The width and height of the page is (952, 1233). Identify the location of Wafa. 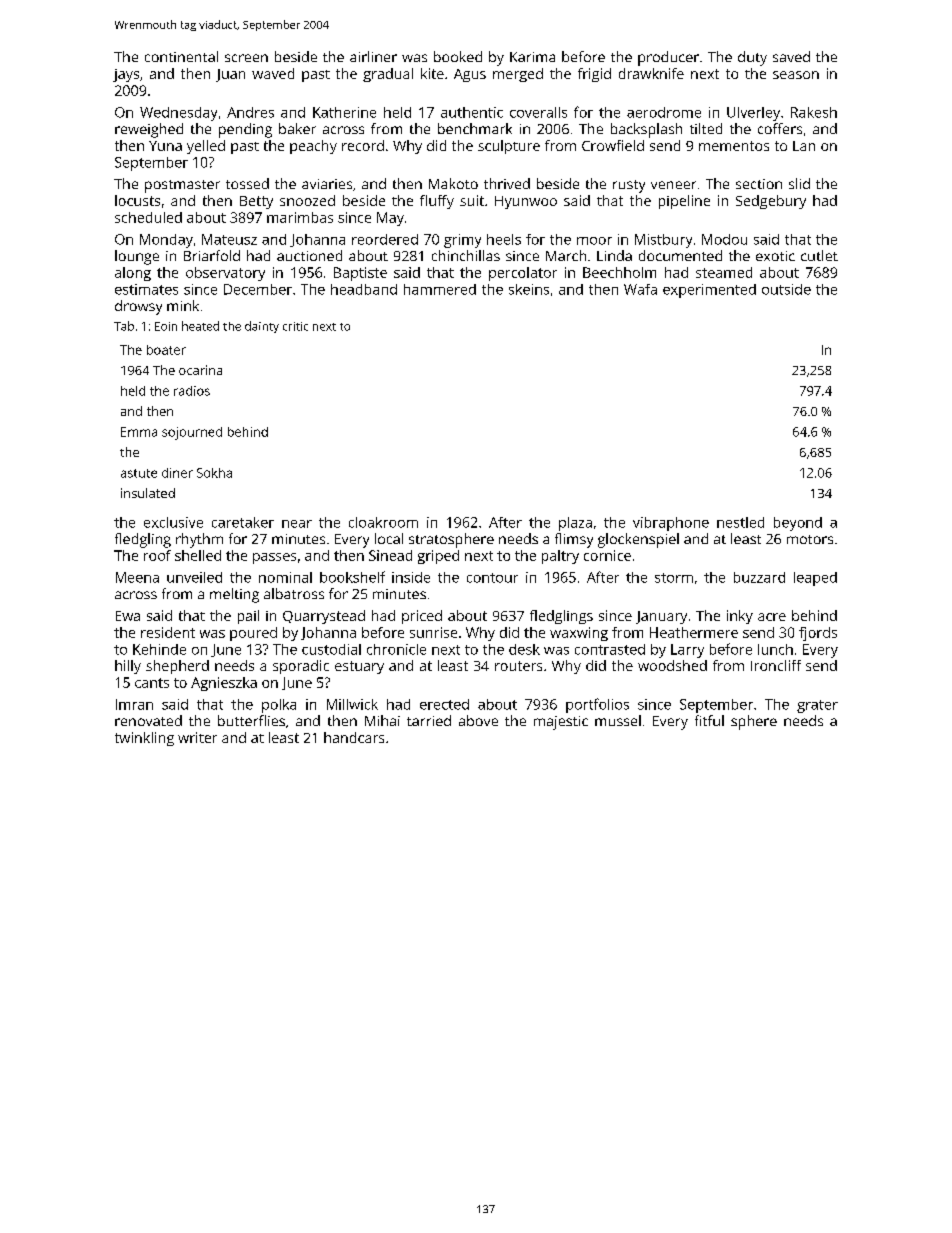
(640, 289).
